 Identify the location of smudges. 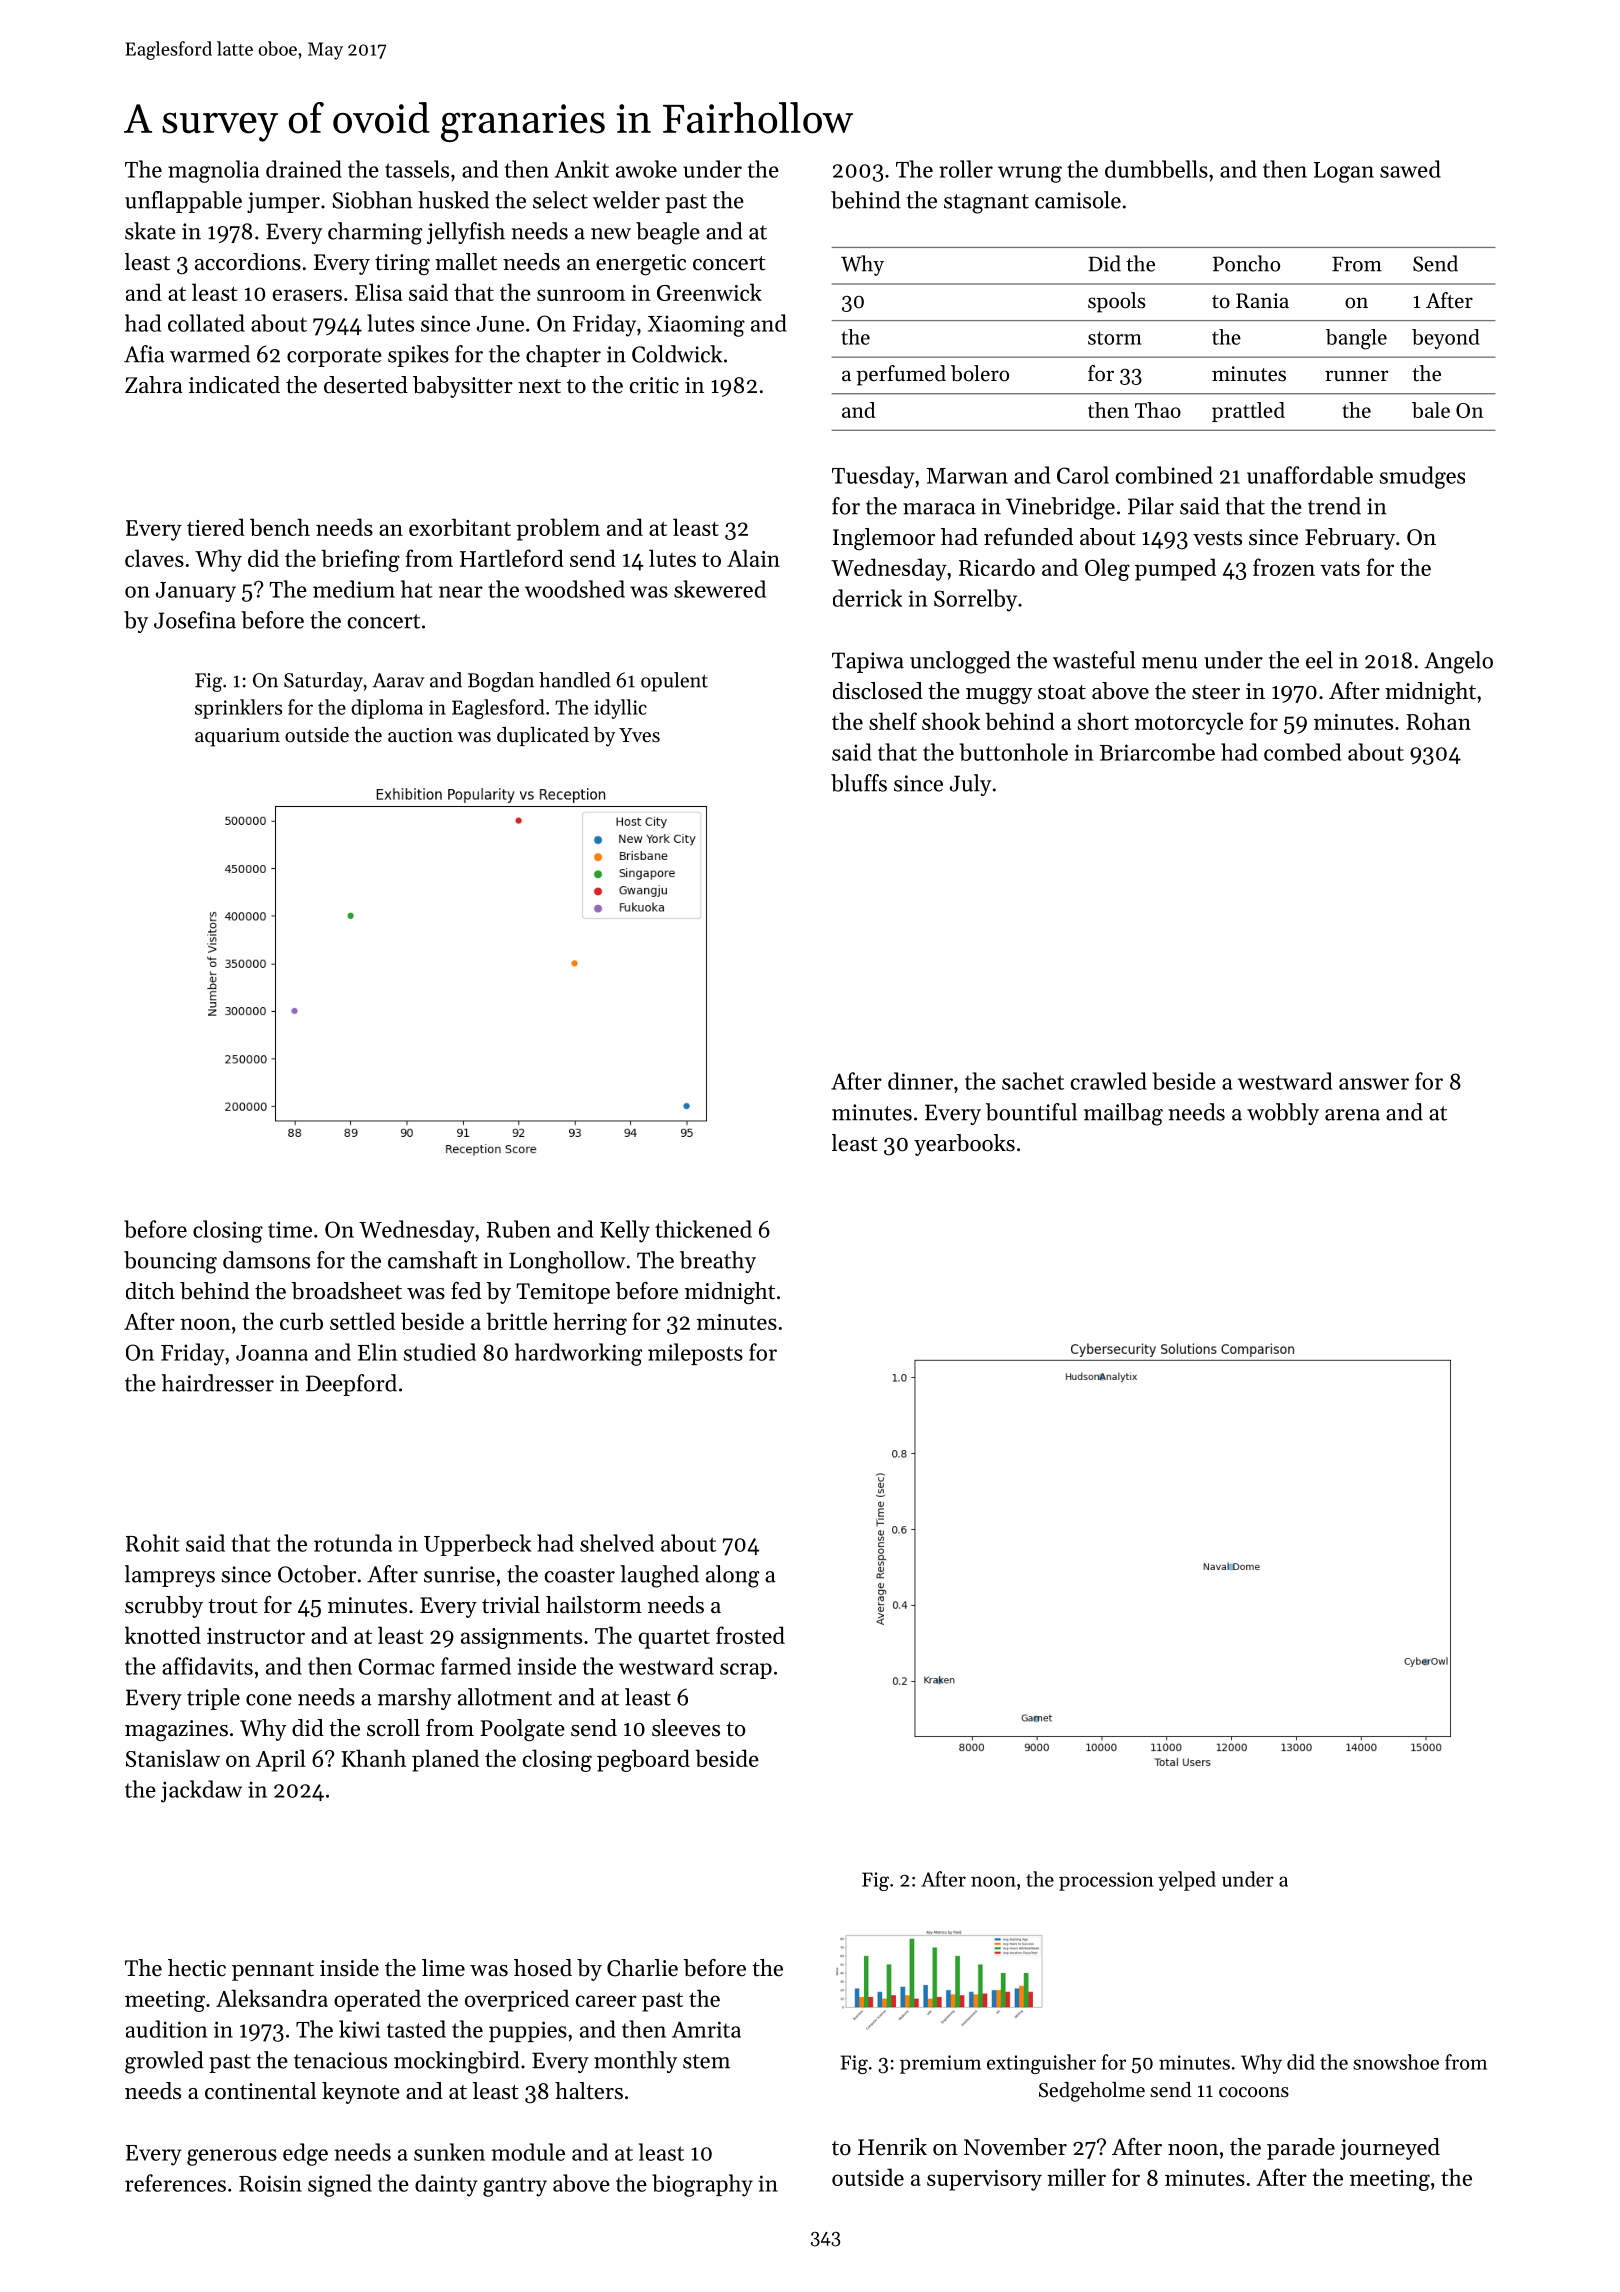
(1422, 477).
